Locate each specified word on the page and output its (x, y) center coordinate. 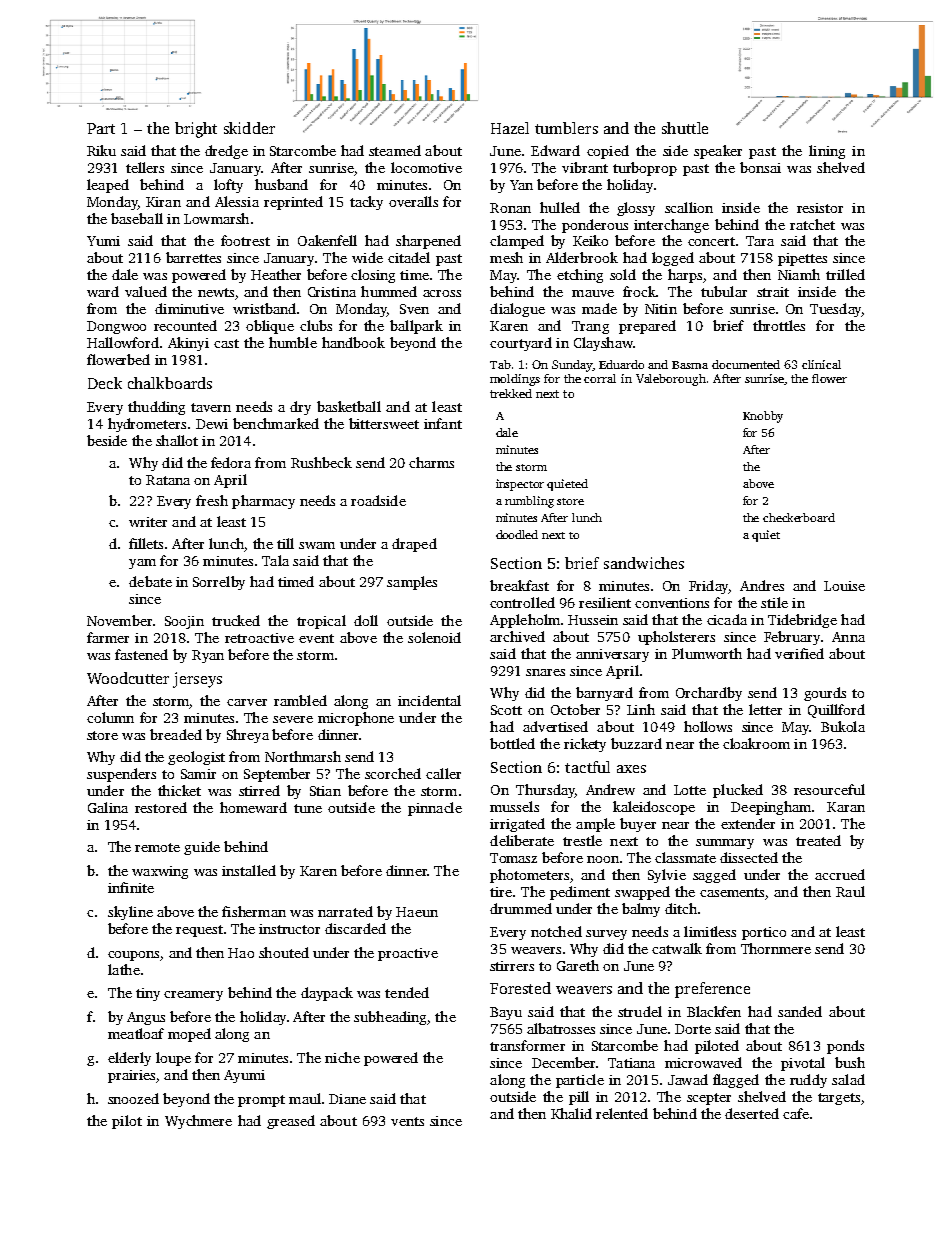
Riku (101, 150)
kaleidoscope (654, 808)
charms (431, 462)
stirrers (512, 966)
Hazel (510, 128)
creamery (193, 996)
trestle (582, 840)
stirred (259, 790)
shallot (177, 440)
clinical (821, 364)
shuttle (685, 128)
